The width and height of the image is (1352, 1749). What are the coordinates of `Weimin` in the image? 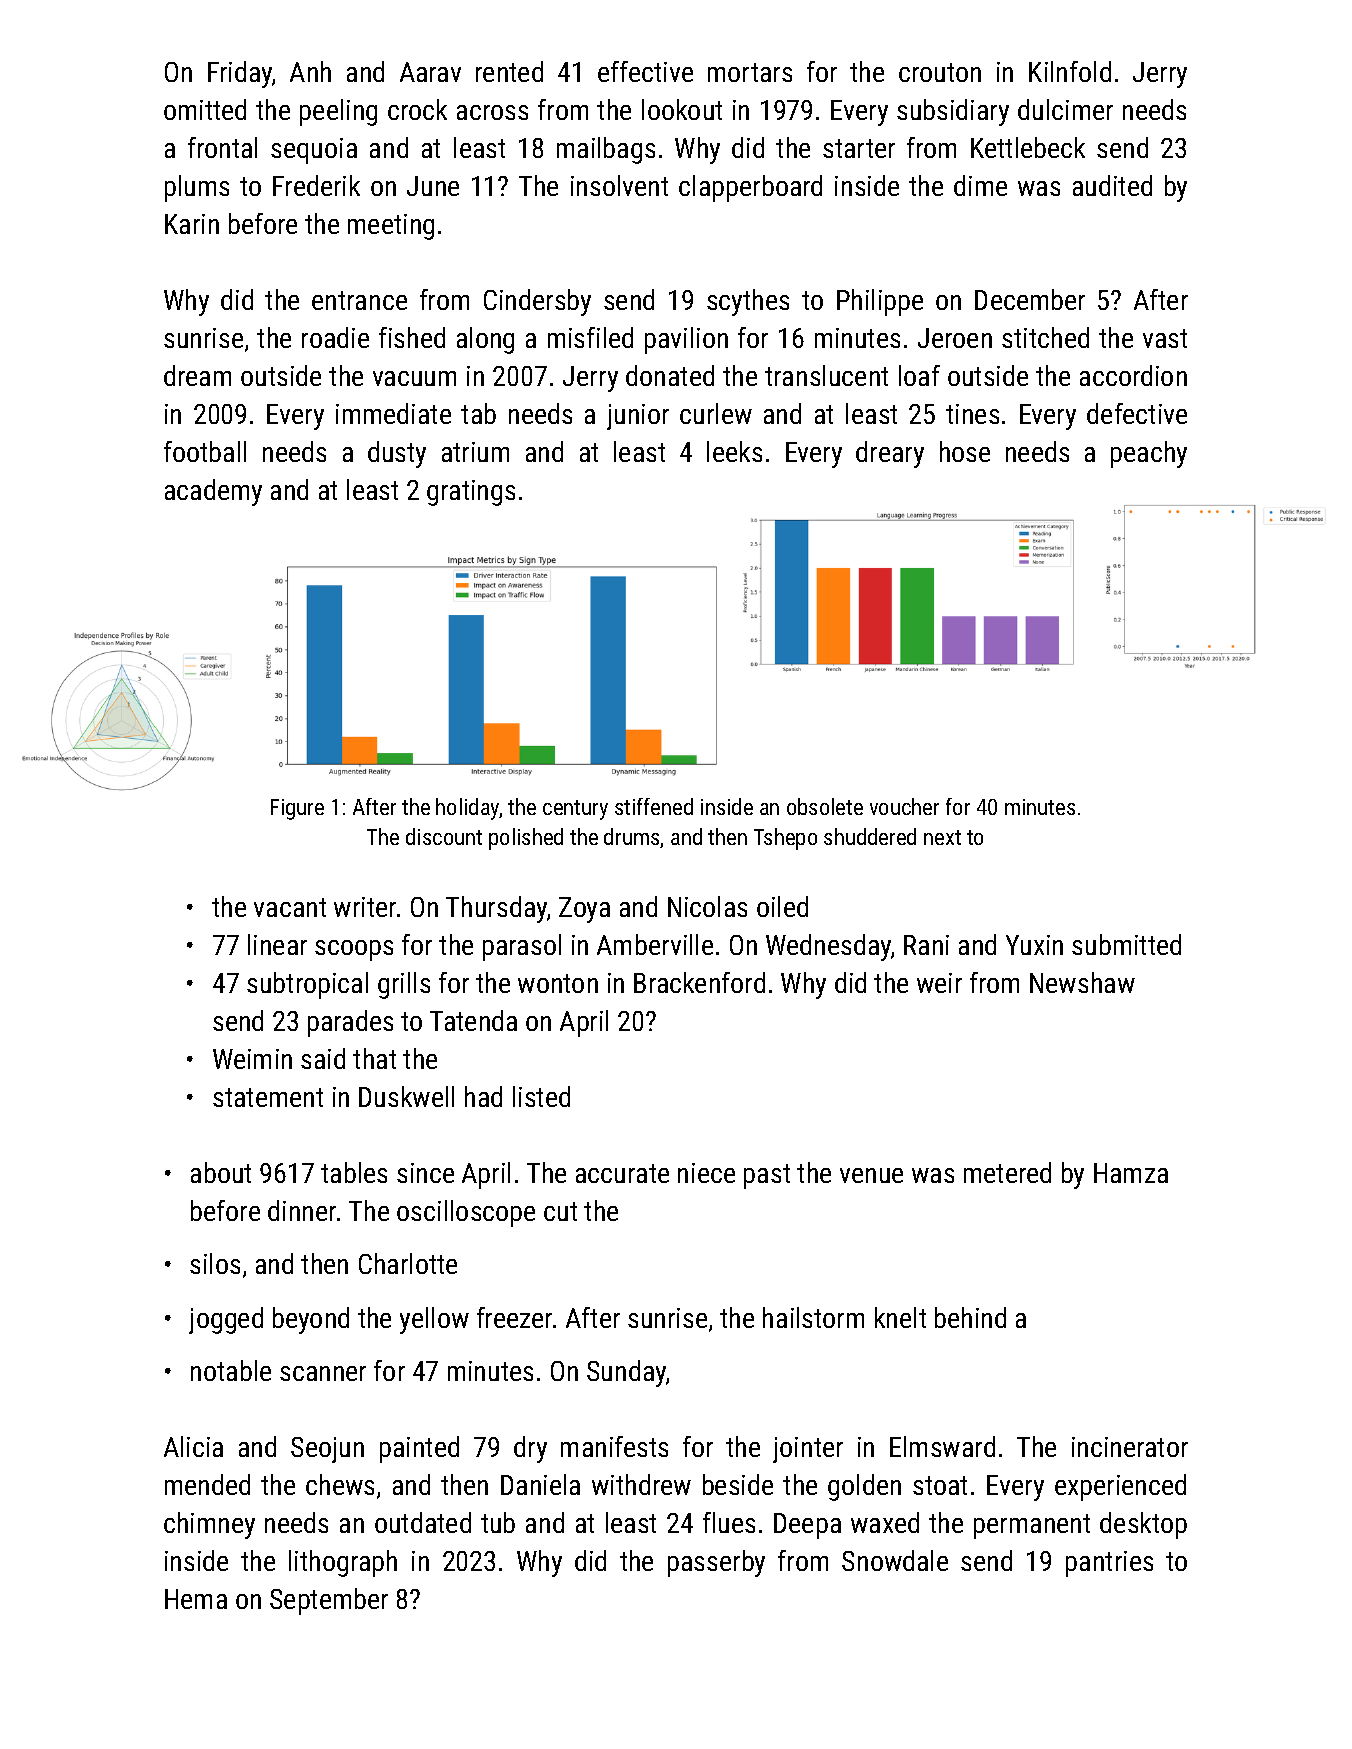 It's located at (252, 1059).
